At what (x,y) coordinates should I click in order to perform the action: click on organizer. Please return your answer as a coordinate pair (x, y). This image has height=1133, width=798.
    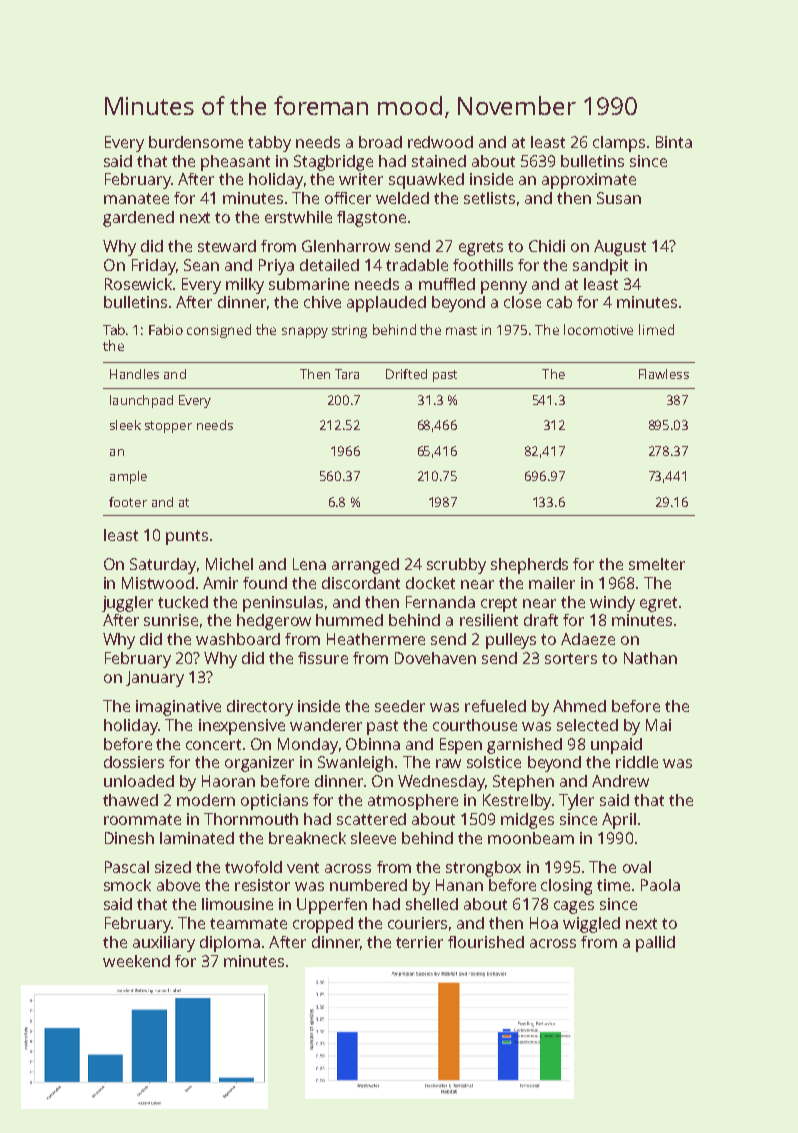
    Looking at the image, I should click on (259, 764).
